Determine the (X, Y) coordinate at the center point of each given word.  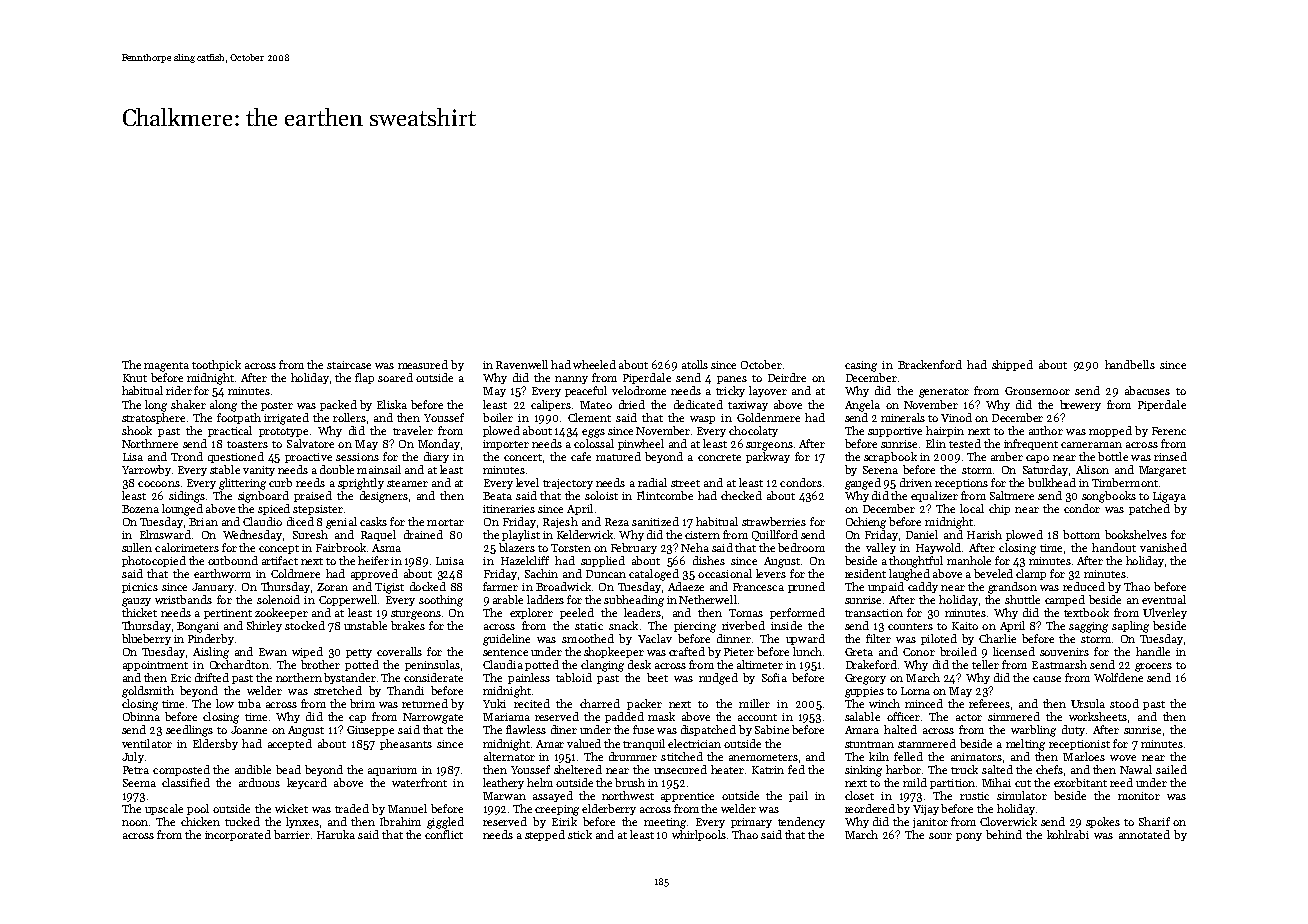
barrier (292, 834)
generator (944, 393)
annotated (1144, 834)
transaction (874, 613)
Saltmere (1012, 495)
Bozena (140, 509)
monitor (1139, 796)
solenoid (278, 599)
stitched (682, 756)
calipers (551, 405)
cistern (702, 535)
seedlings (189, 731)
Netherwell (708, 599)
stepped (545, 835)
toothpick (216, 365)
